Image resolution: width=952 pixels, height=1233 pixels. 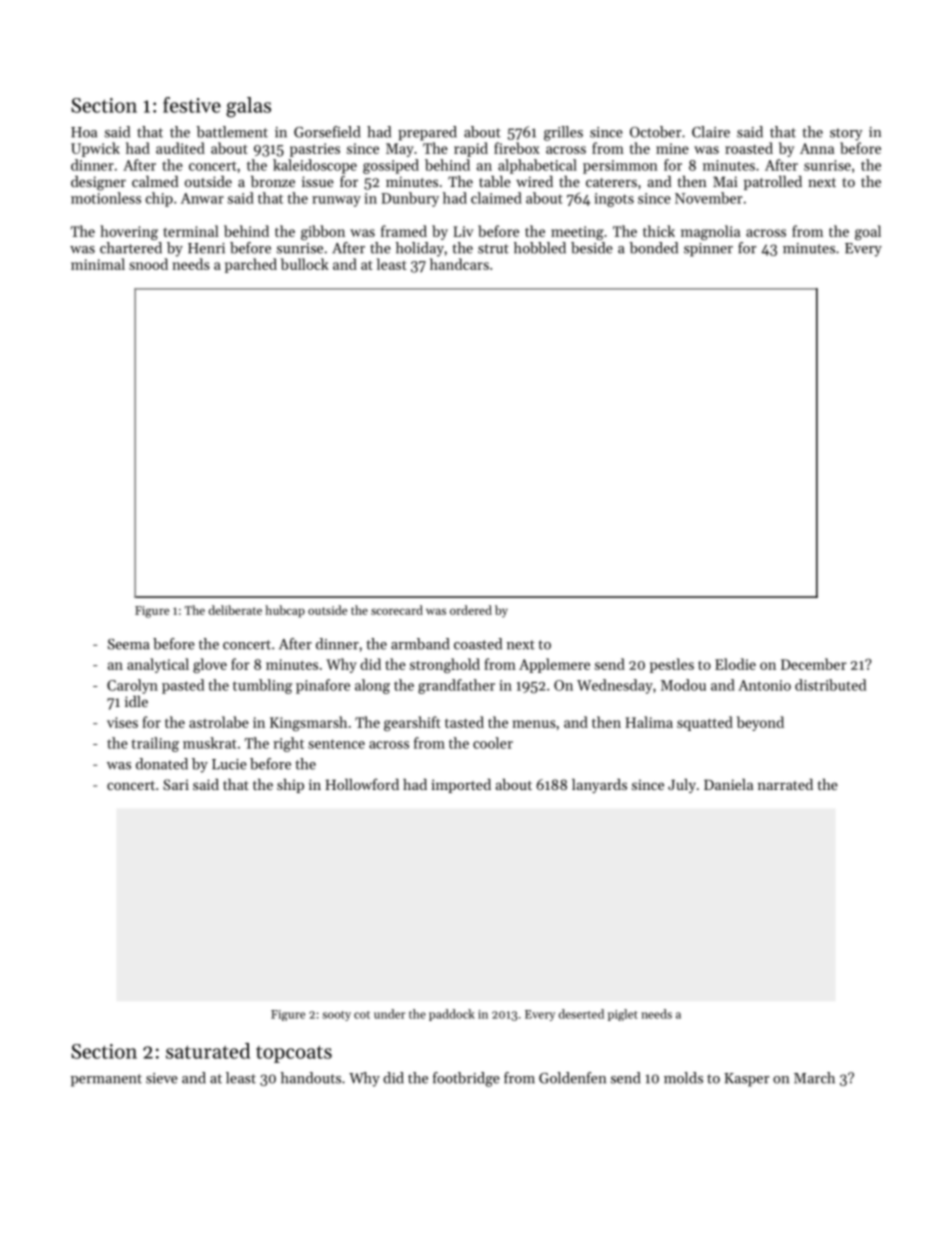 What do you see at coordinates (711, 132) in the screenshot?
I see `Claire` at bounding box center [711, 132].
